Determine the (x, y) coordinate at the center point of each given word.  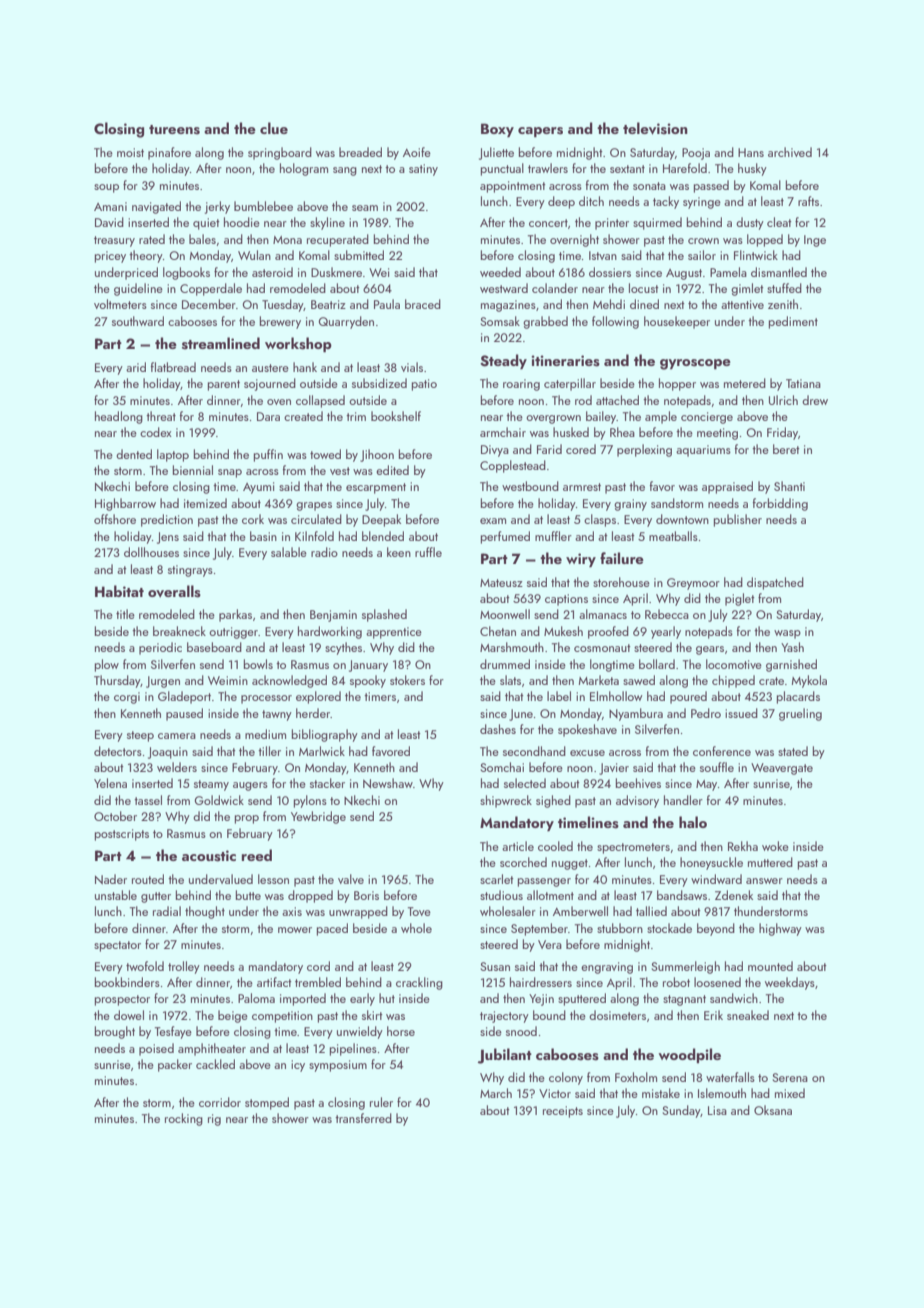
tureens (174, 130)
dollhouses (151, 552)
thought (205, 912)
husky (752, 169)
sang (345, 171)
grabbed (545, 322)
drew (815, 400)
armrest (582, 487)
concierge (707, 418)
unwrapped (358, 912)
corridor (220, 1102)
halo (693, 822)
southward (138, 321)
